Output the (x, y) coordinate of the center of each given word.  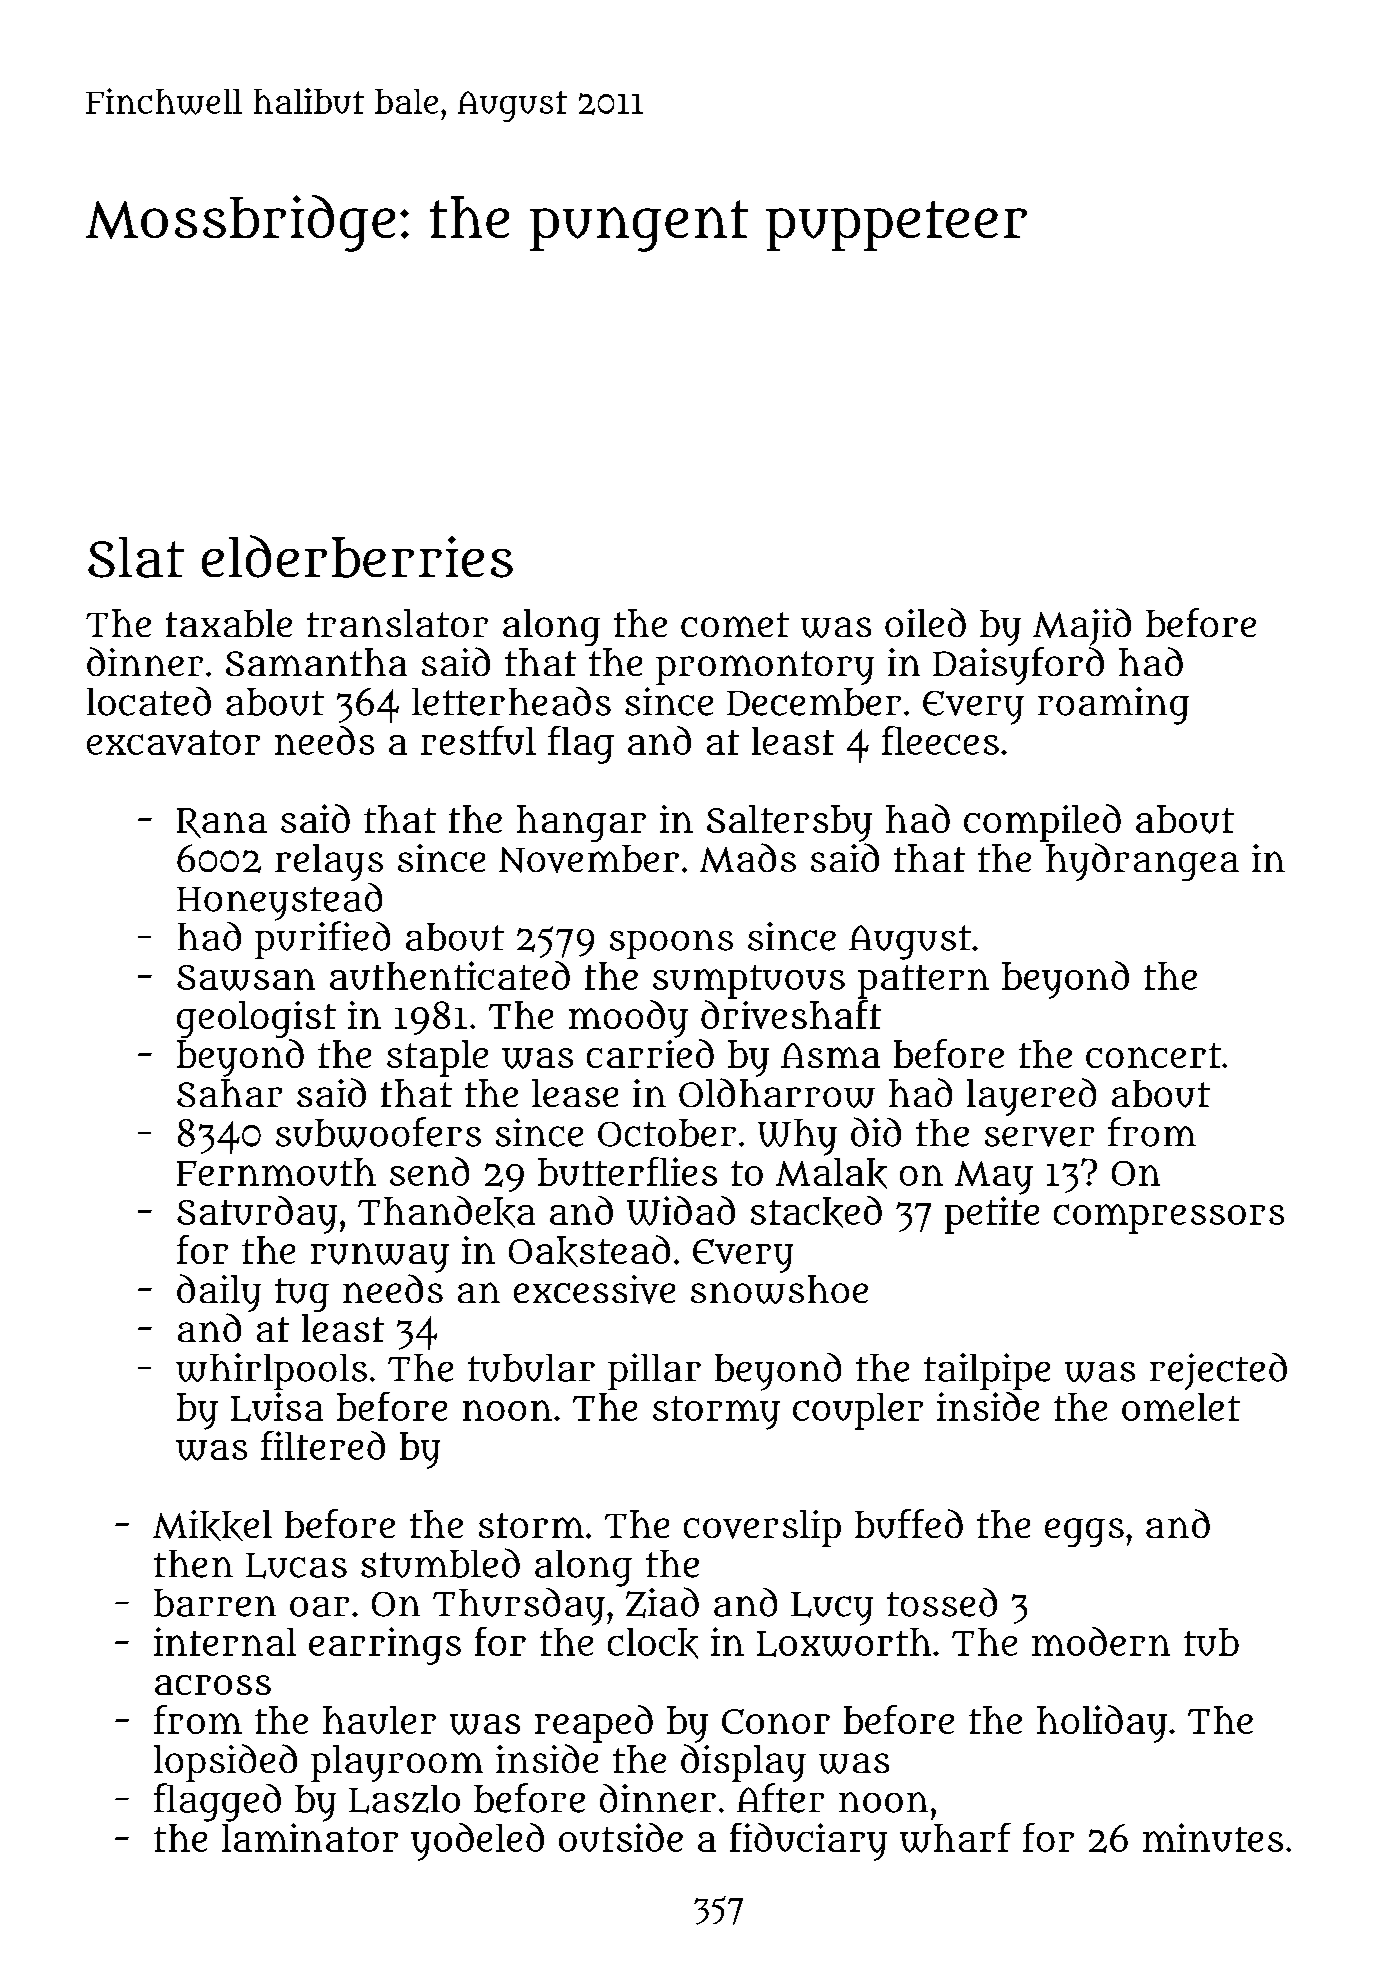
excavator (173, 742)
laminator (310, 1837)
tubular (531, 1368)
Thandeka (446, 1212)
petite (992, 1215)
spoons (671, 944)
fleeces (940, 740)
